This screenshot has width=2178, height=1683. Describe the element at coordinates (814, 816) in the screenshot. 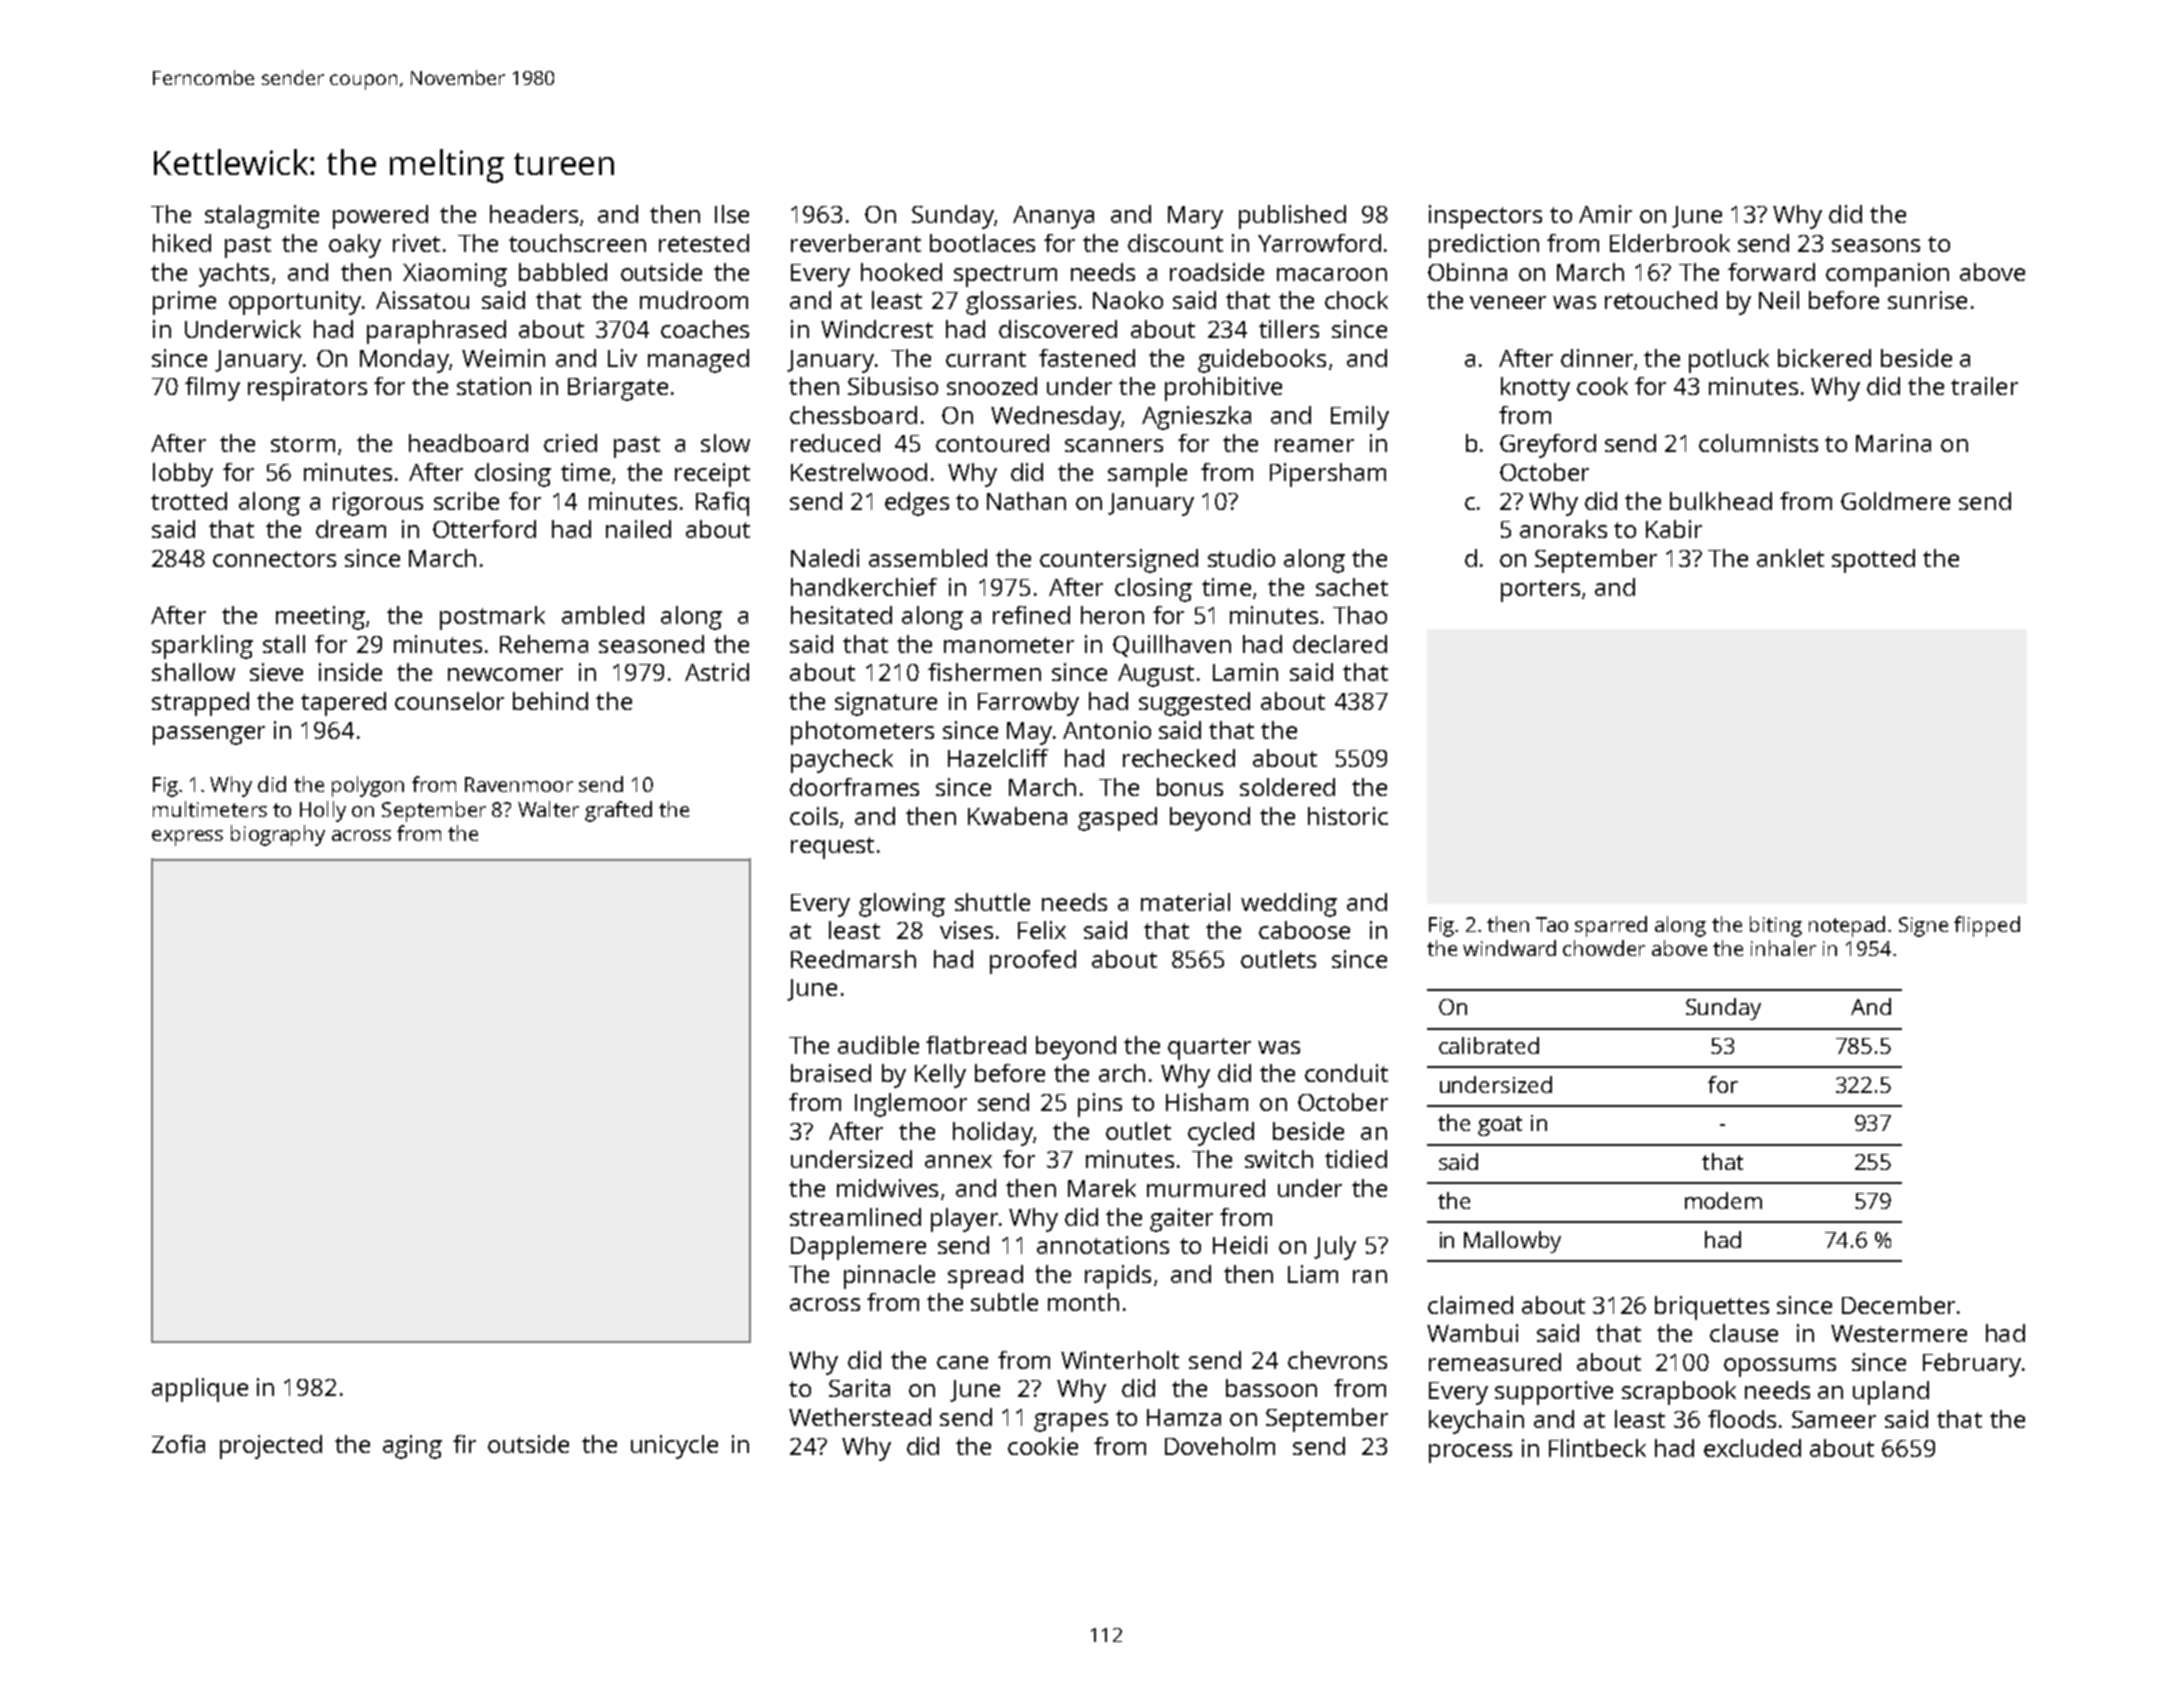

I see `coils` at that location.
